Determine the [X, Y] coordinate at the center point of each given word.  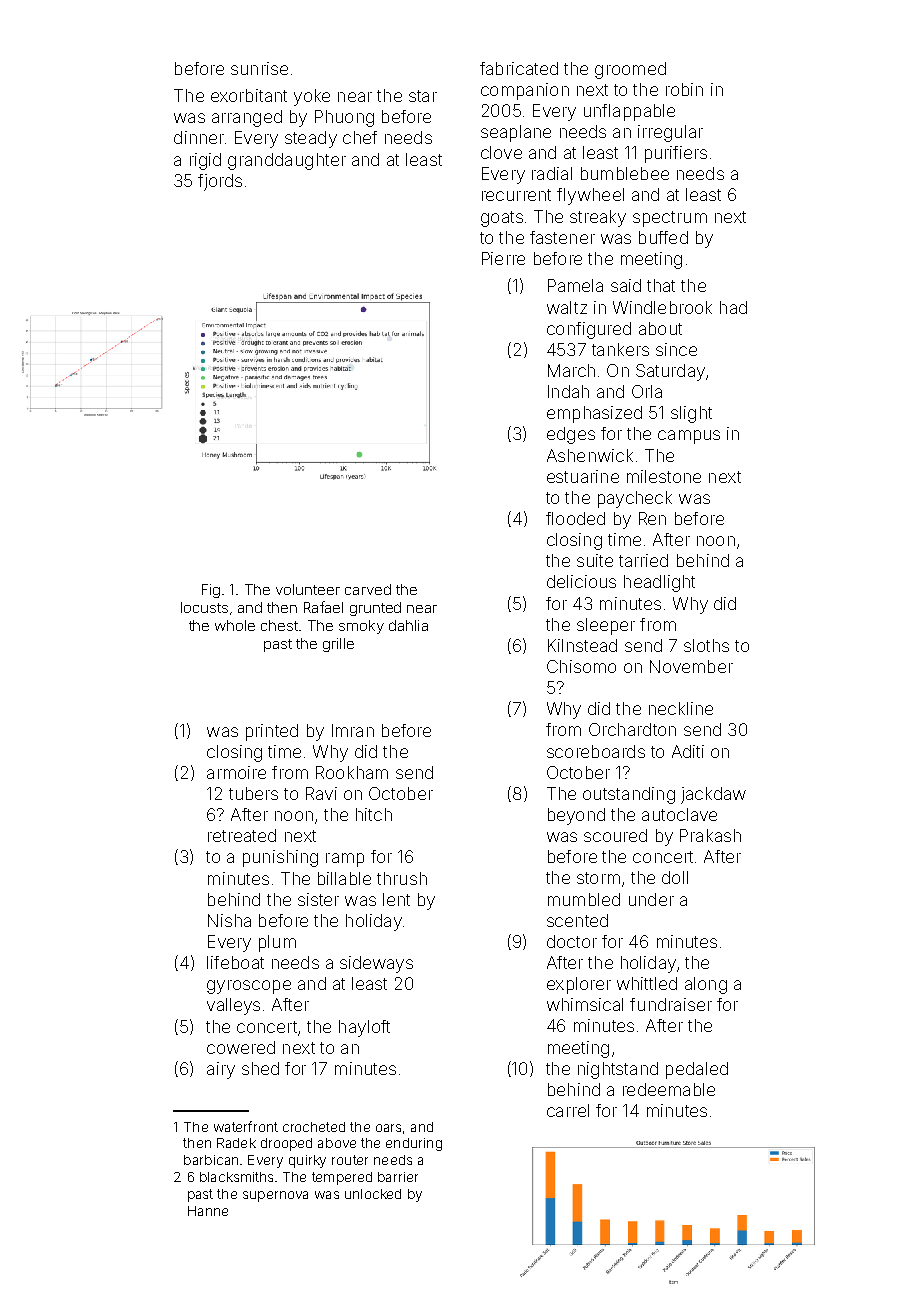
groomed [630, 70]
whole [235, 625]
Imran [353, 730]
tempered [342, 1178]
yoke [312, 97]
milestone [664, 476]
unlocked [373, 1194]
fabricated [519, 68]
